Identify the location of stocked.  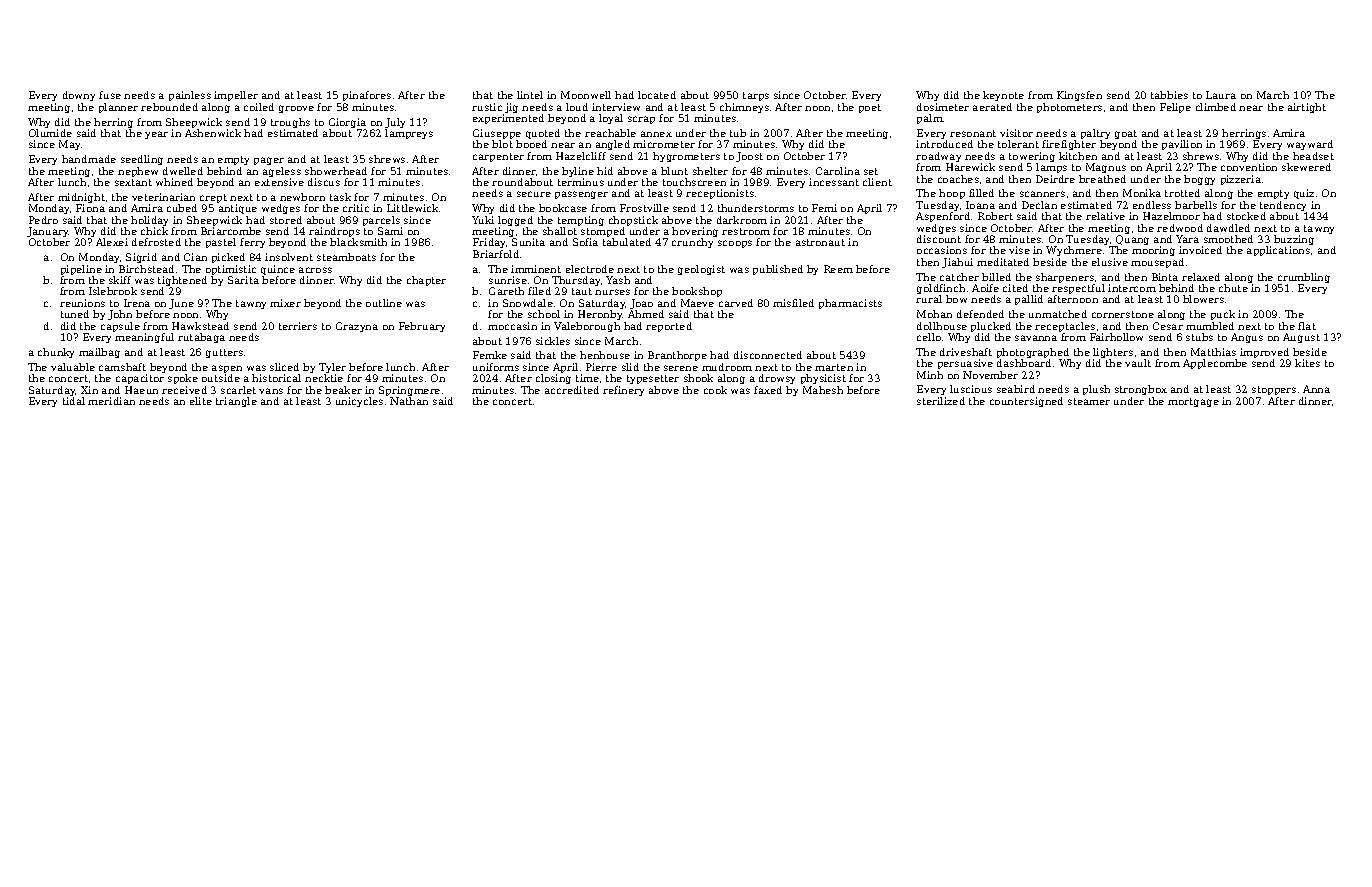
(1246, 216).
